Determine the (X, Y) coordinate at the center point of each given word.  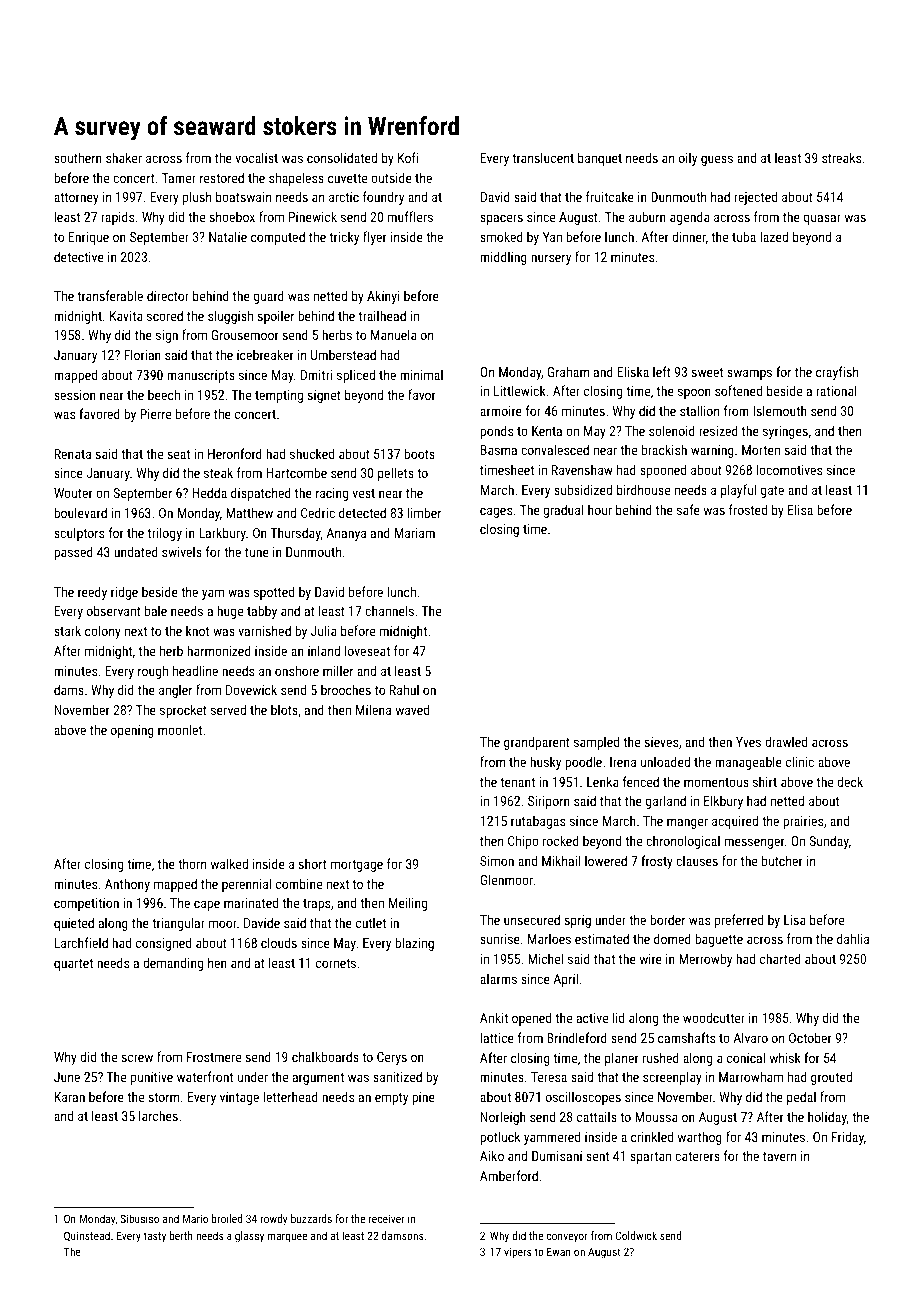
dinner (689, 236)
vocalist (257, 157)
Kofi (408, 157)
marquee (287, 1238)
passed (73, 553)
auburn (647, 216)
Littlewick (520, 390)
